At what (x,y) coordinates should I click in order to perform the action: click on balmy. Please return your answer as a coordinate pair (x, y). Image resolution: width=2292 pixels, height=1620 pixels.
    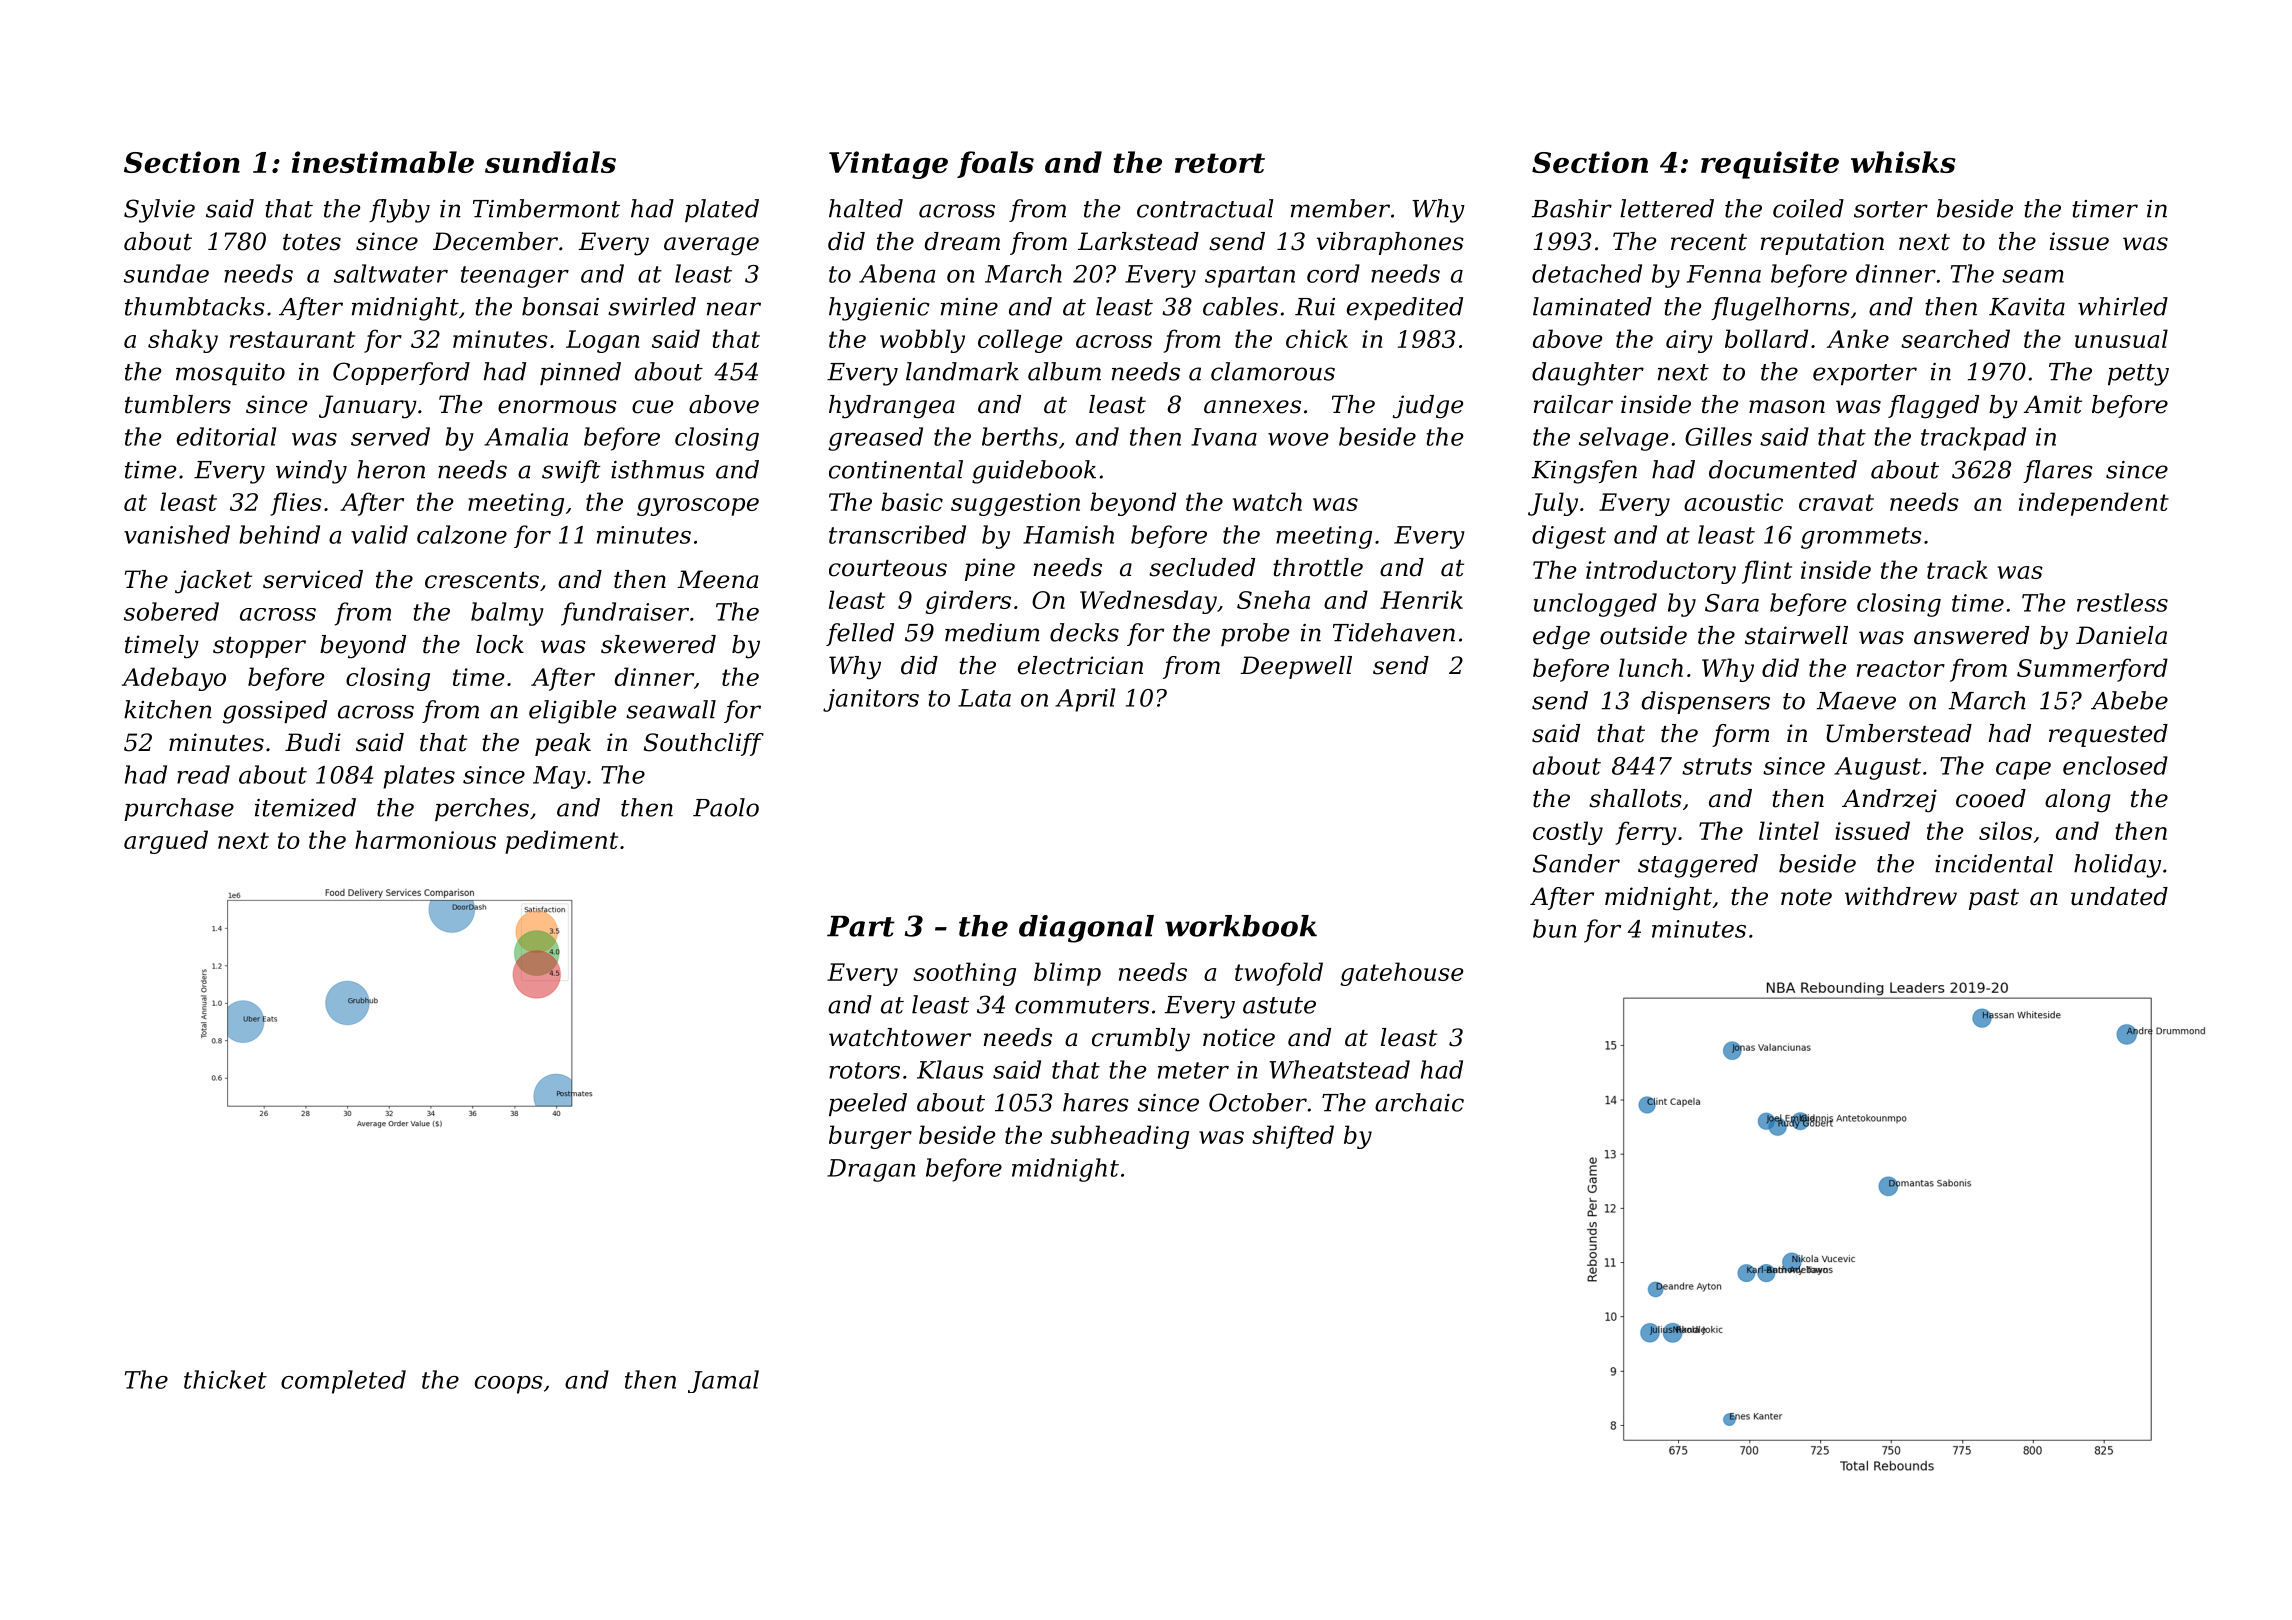
    Looking at the image, I should click on (507, 614).
